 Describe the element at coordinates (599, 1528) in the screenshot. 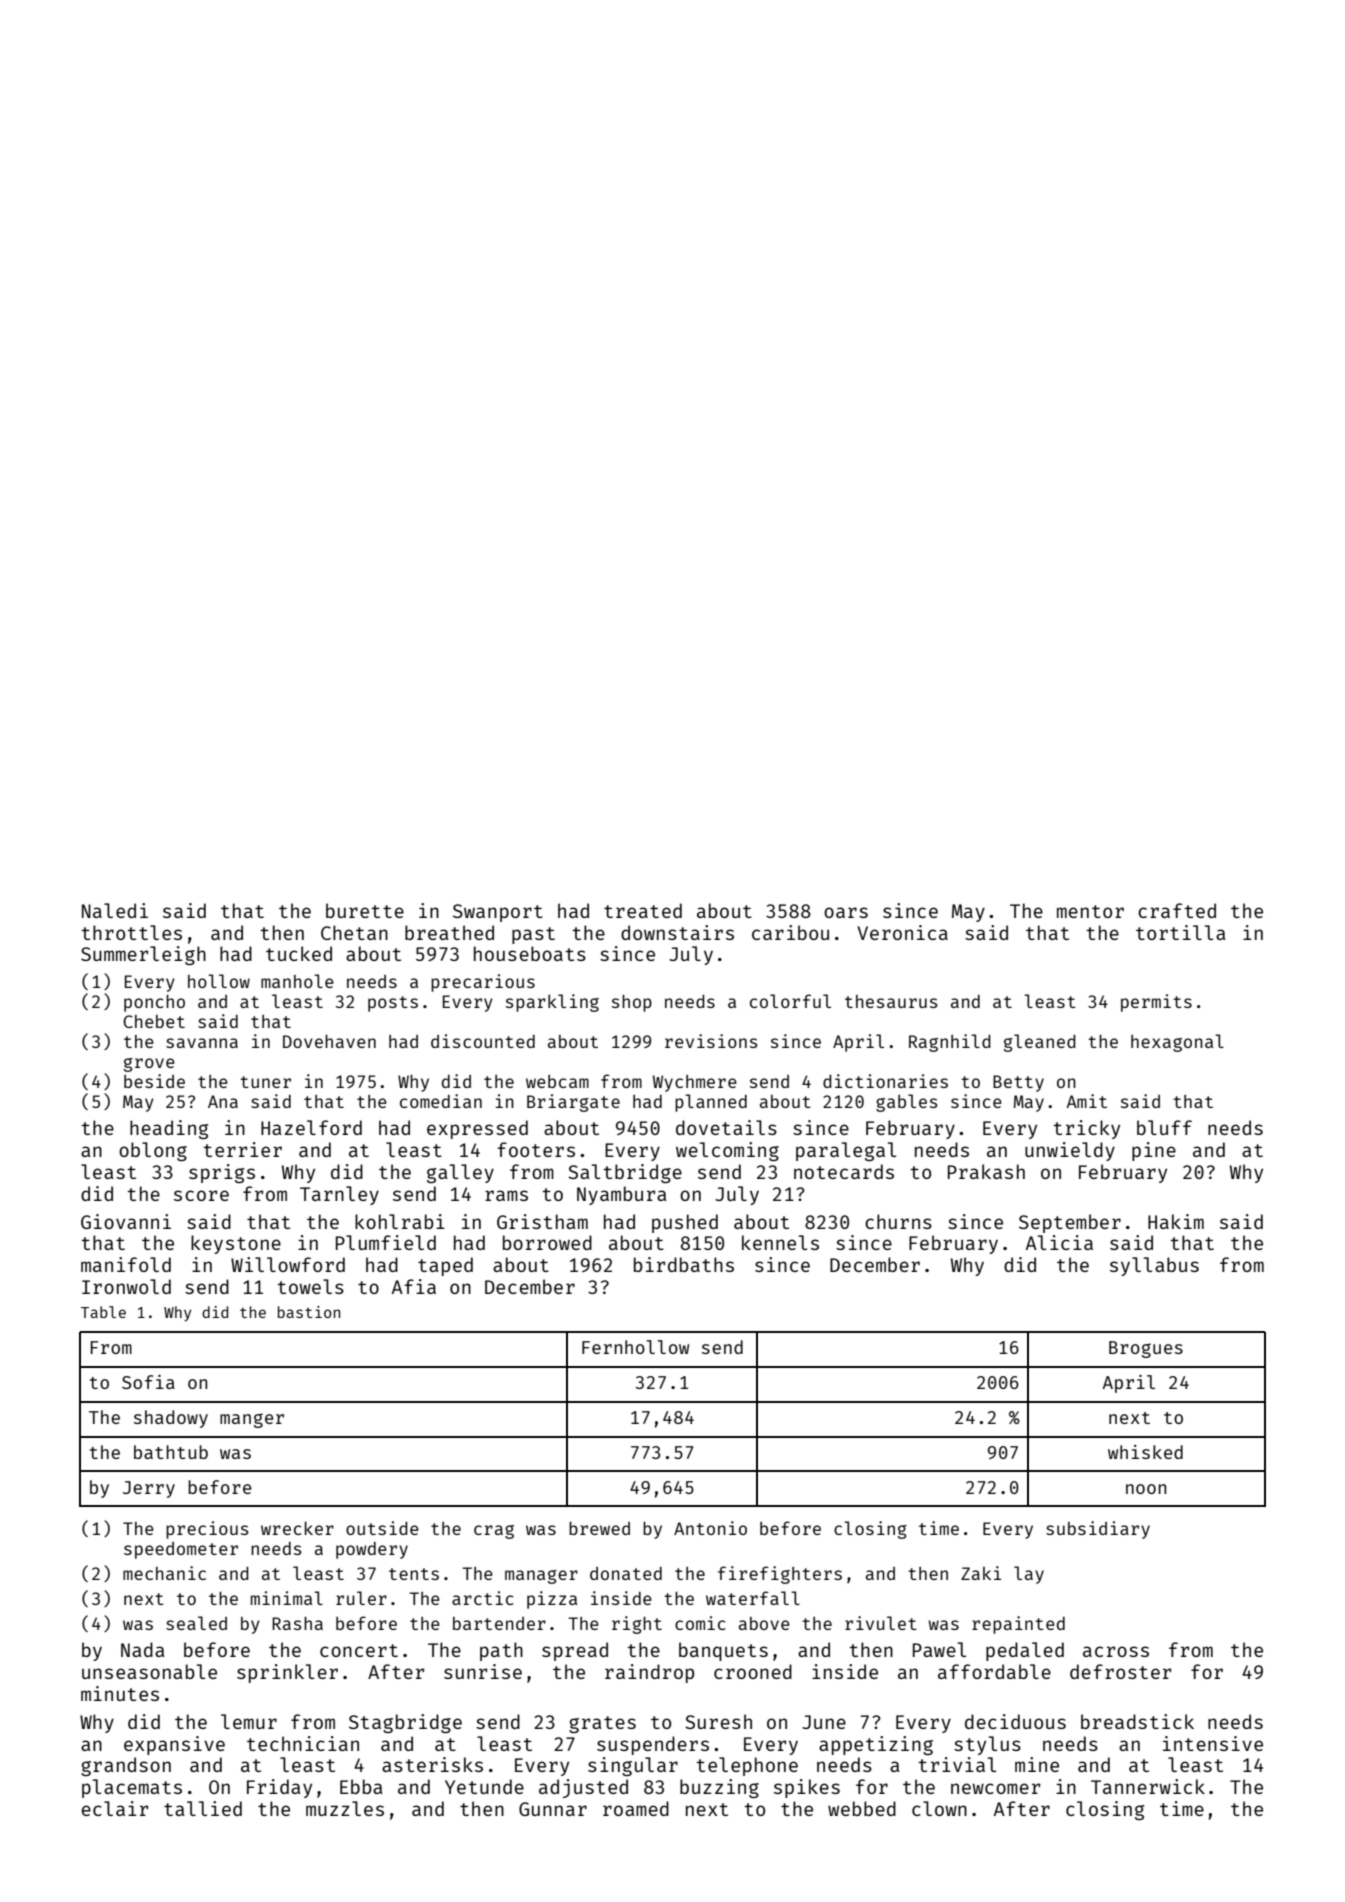

I see `brewed` at that location.
